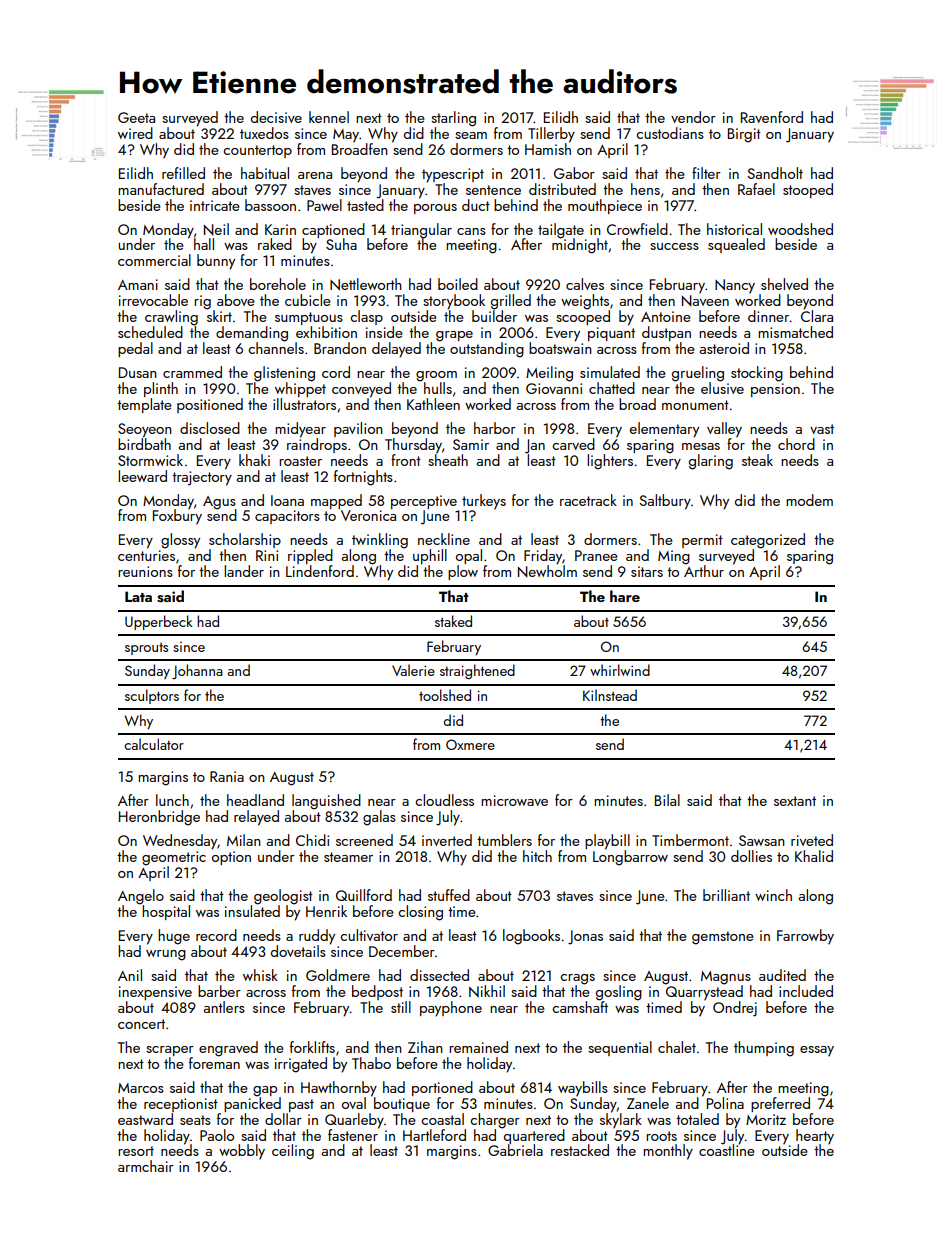 This screenshot has height=1233, width=952. I want to click on Ming, so click(674, 557).
